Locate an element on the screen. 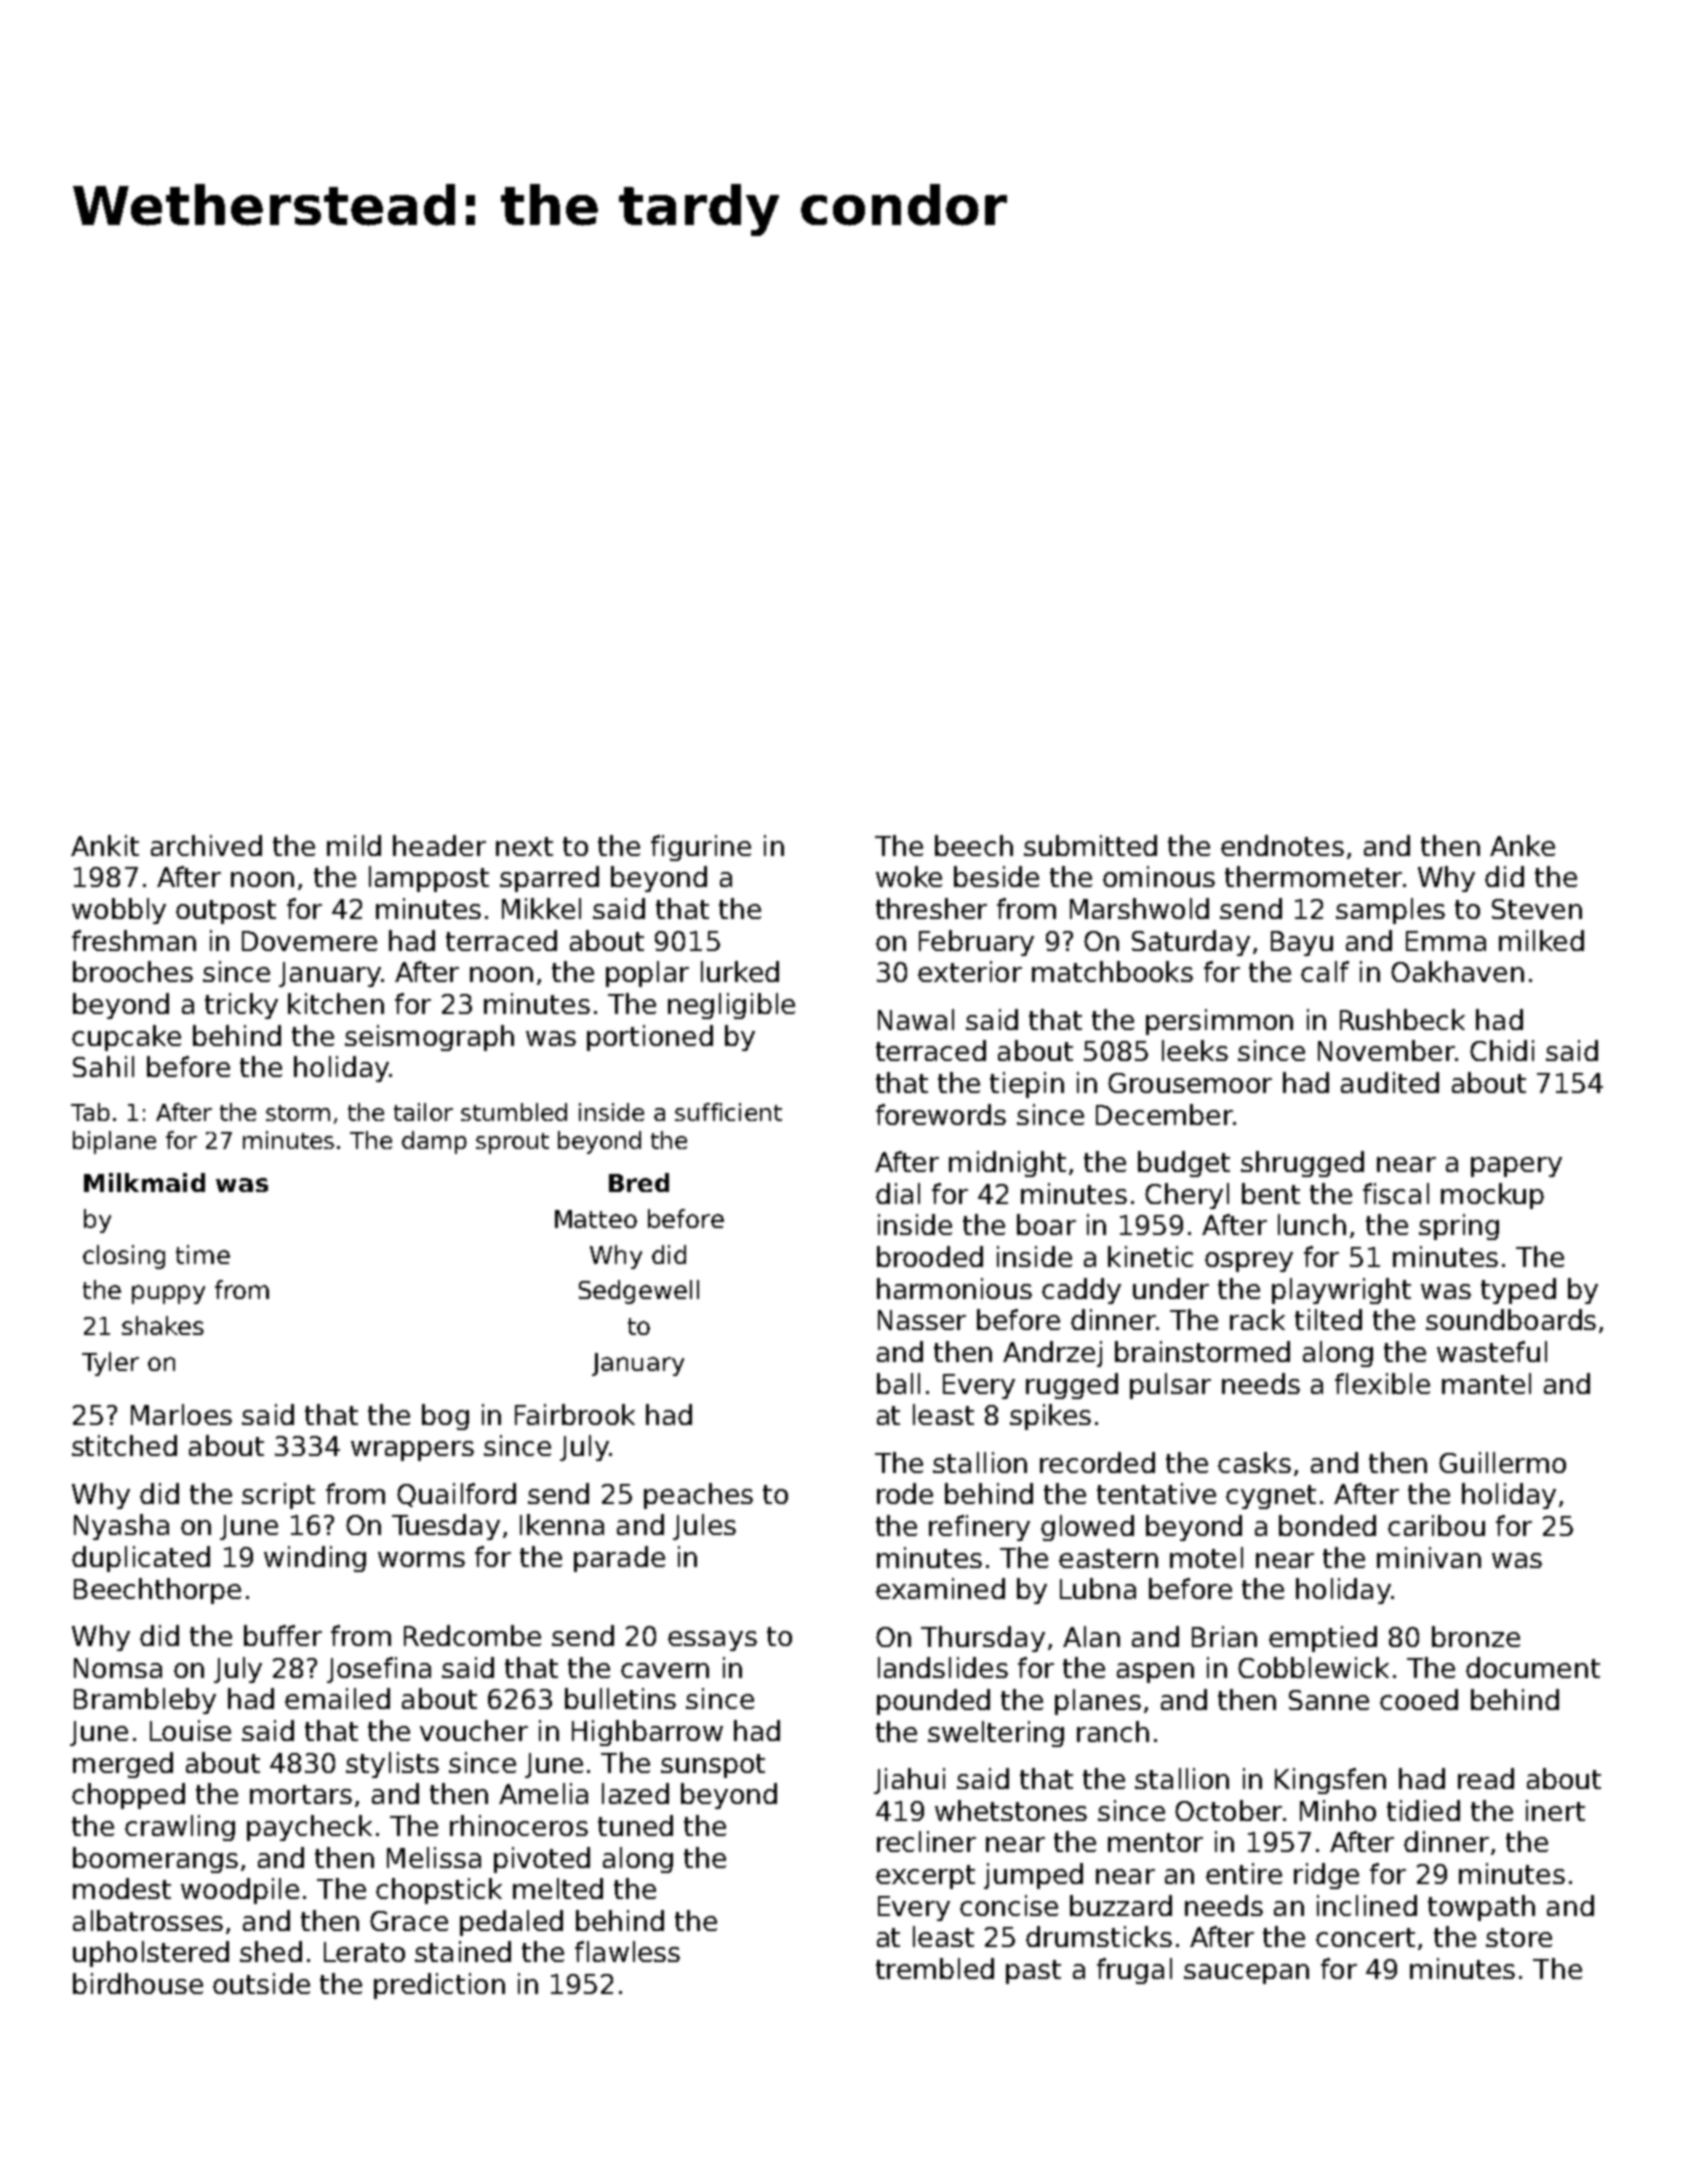  stitched is located at coordinates (124, 1445).
